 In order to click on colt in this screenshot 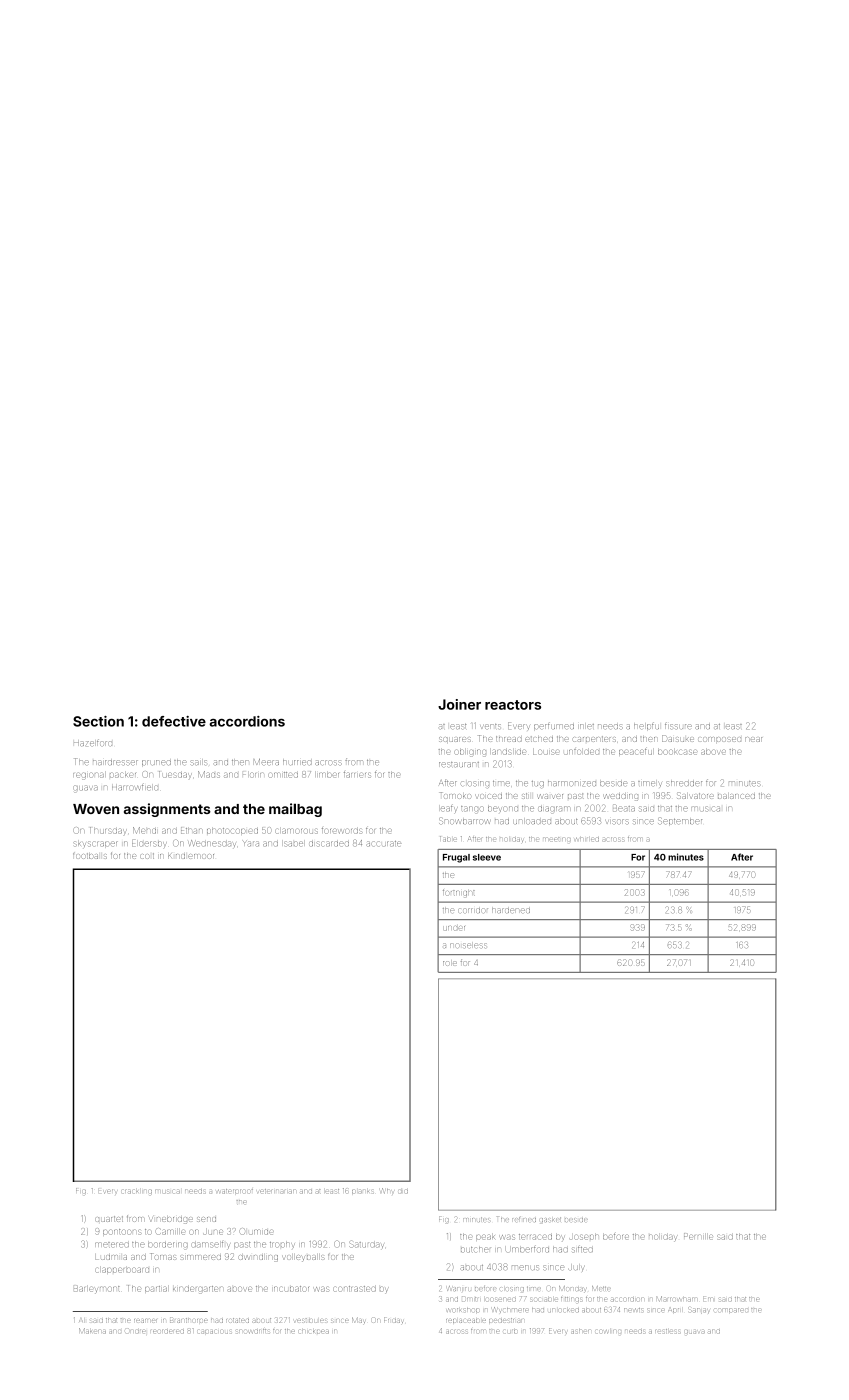, I will do `click(147, 856)`.
